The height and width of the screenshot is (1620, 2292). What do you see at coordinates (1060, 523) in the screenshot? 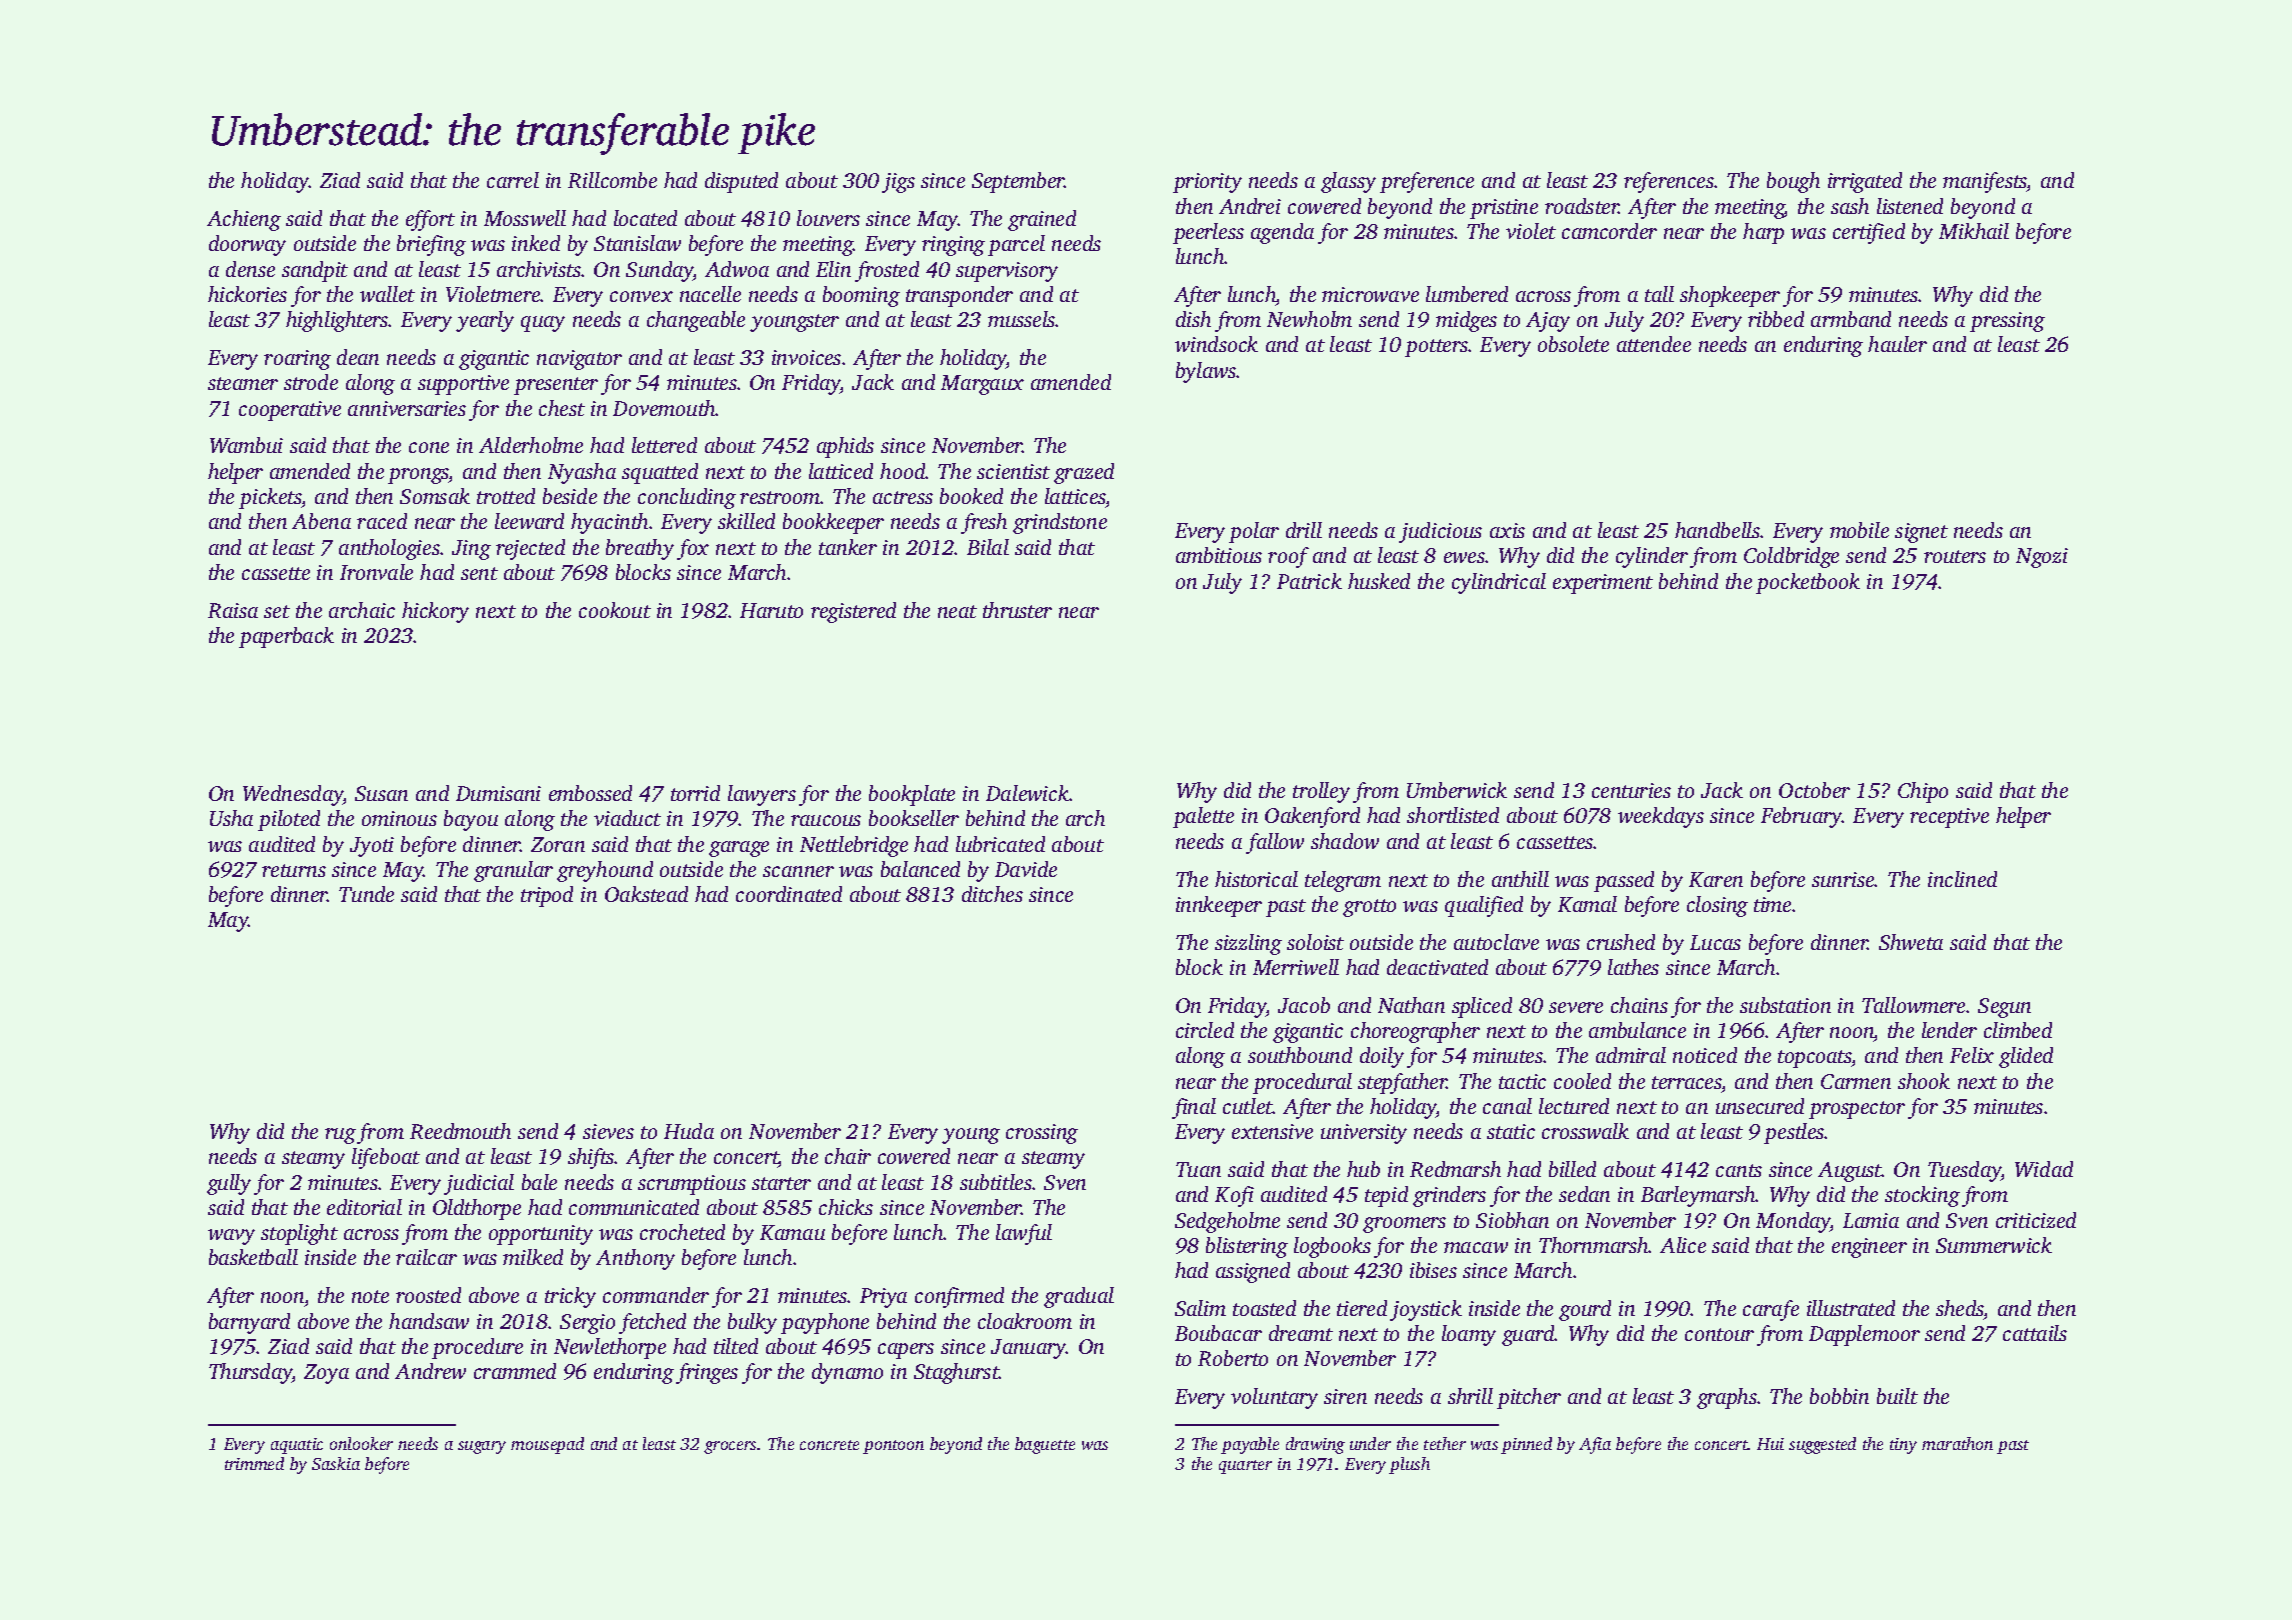
I see `grindstone` at bounding box center [1060, 523].
